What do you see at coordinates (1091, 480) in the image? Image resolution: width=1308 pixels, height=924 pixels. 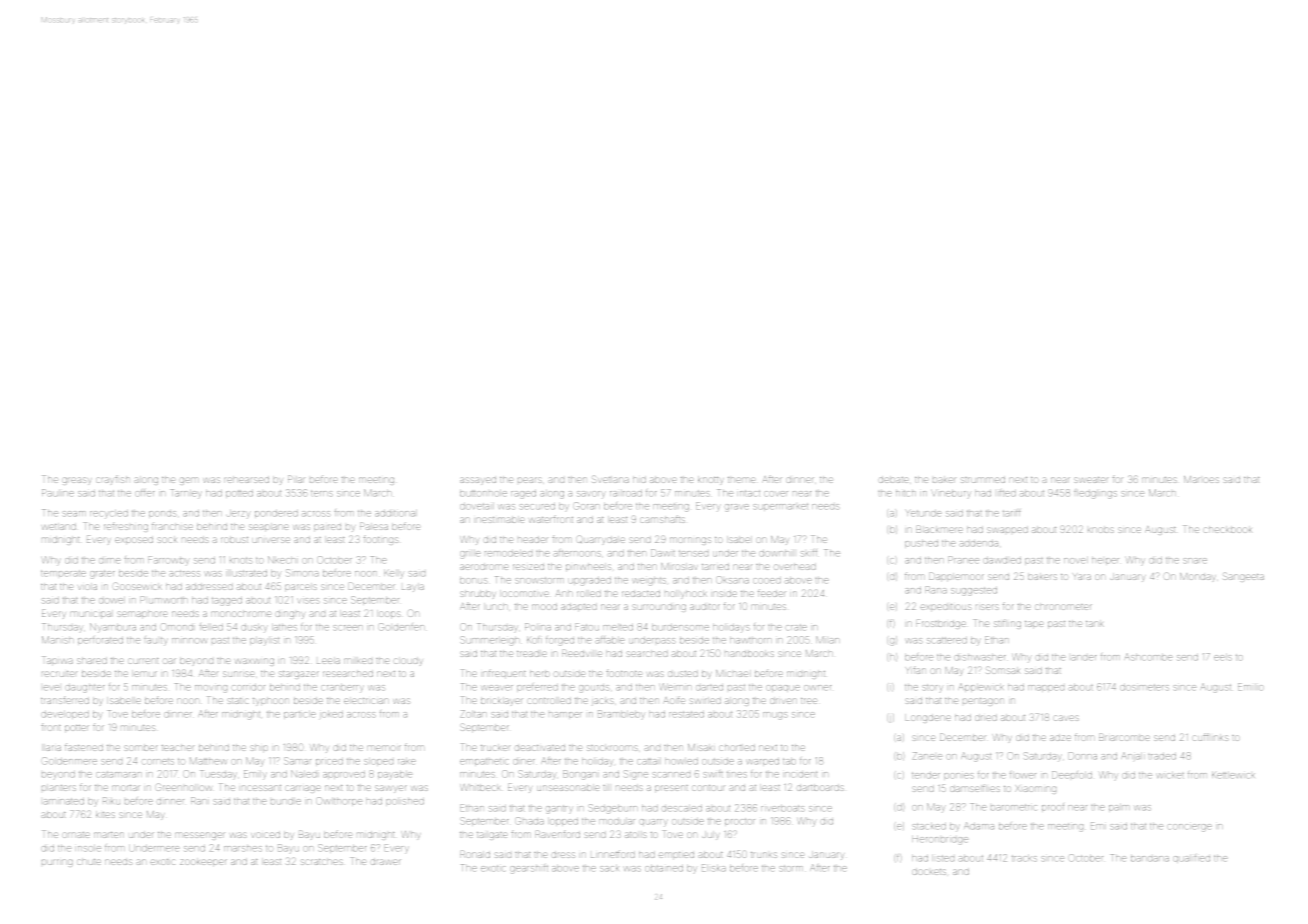 I see `sweater` at bounding box center [1091, 480].
